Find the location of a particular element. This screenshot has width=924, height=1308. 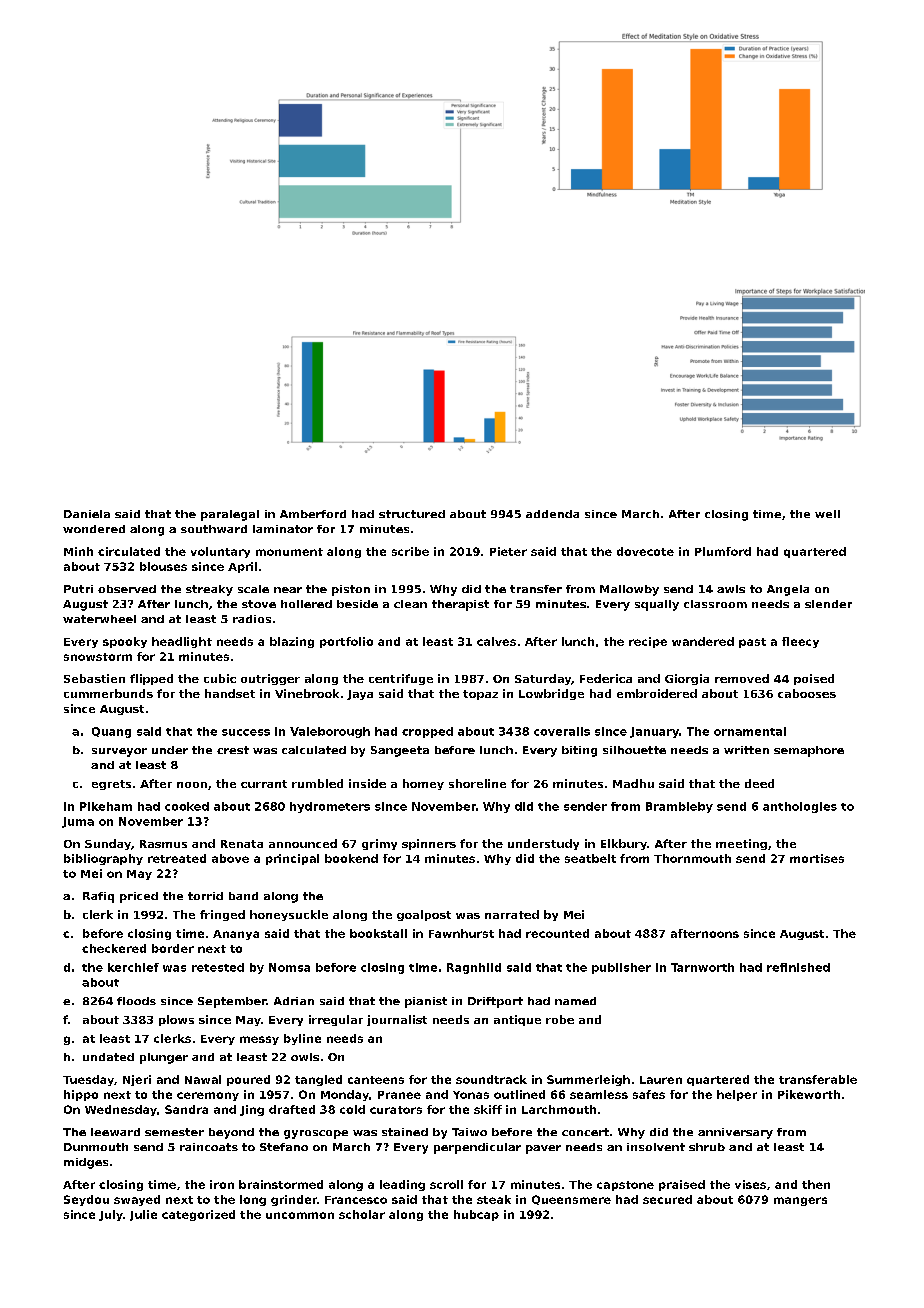

Minh is located at coordinates (78, 551).
